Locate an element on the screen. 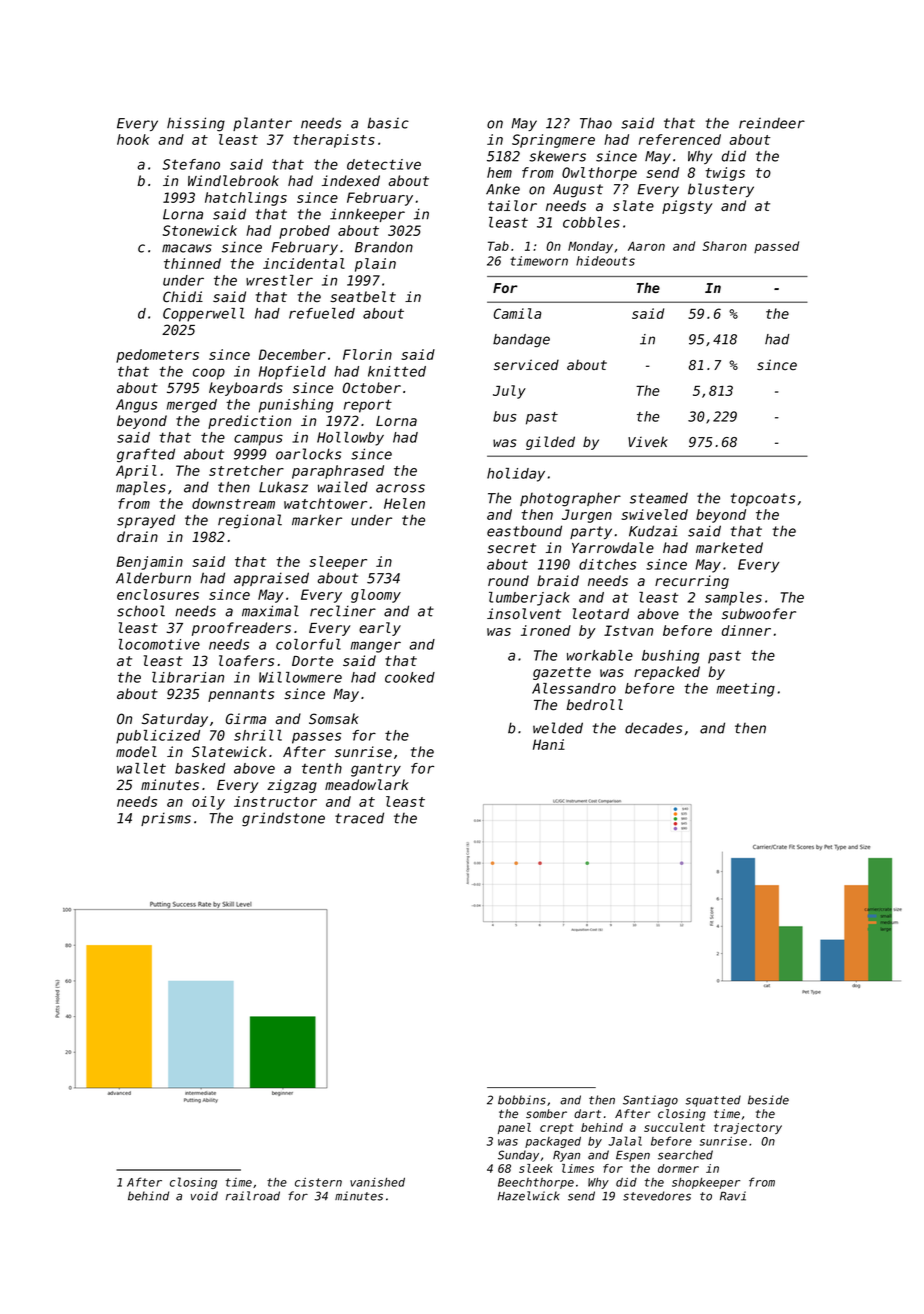 Image resolution: width=924 pixels, height=1314 pixels. proofreaders is located at coordinates (241, 629).
